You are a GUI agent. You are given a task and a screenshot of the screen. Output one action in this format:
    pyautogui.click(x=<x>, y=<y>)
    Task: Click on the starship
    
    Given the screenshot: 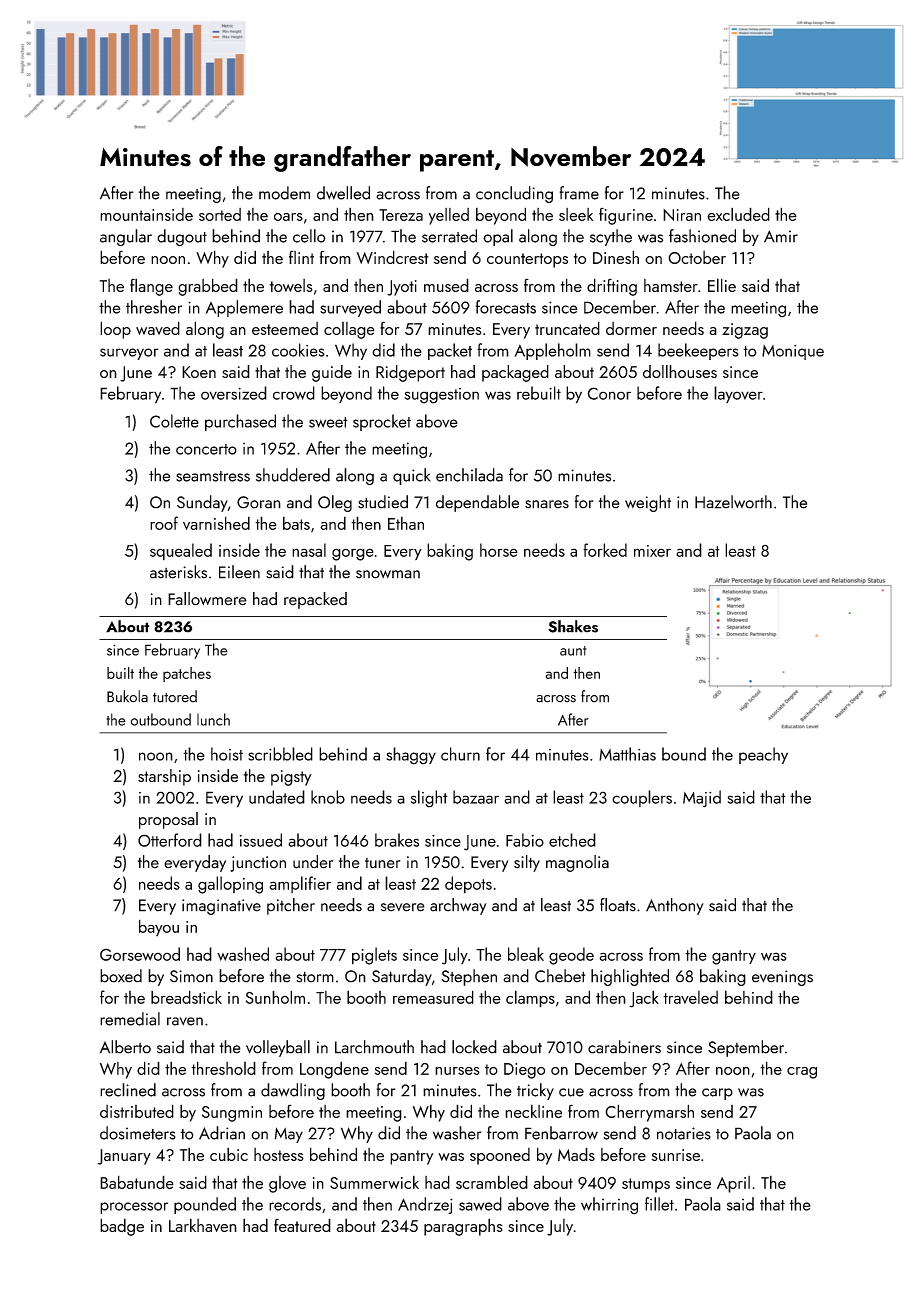 What is the action you would take?
    pyautogui.click(x=164, y=777)
